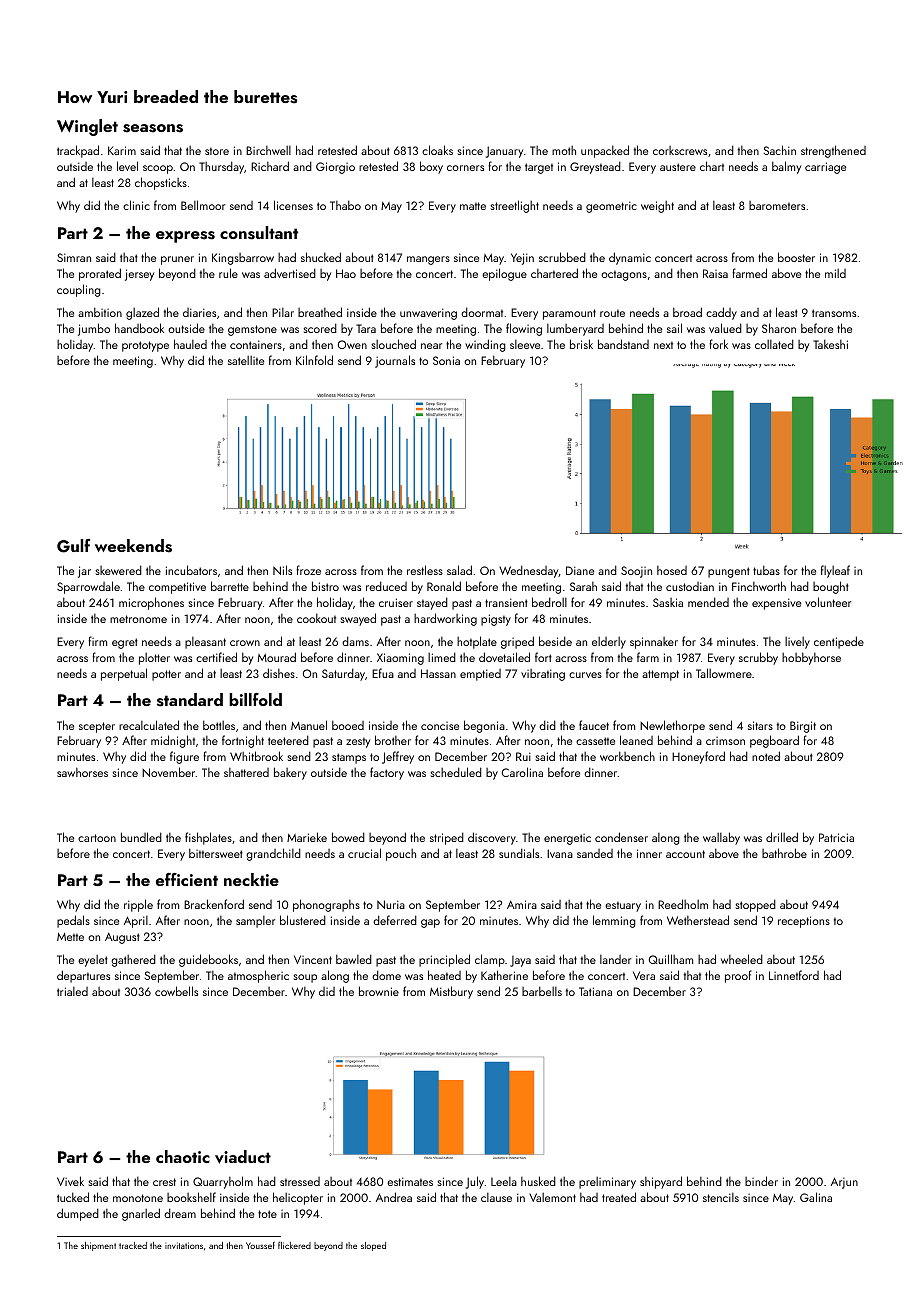  What do you see at coordinates (708, 602) in the screenshot?
I see `mended` at bounding box center [708, 602].
